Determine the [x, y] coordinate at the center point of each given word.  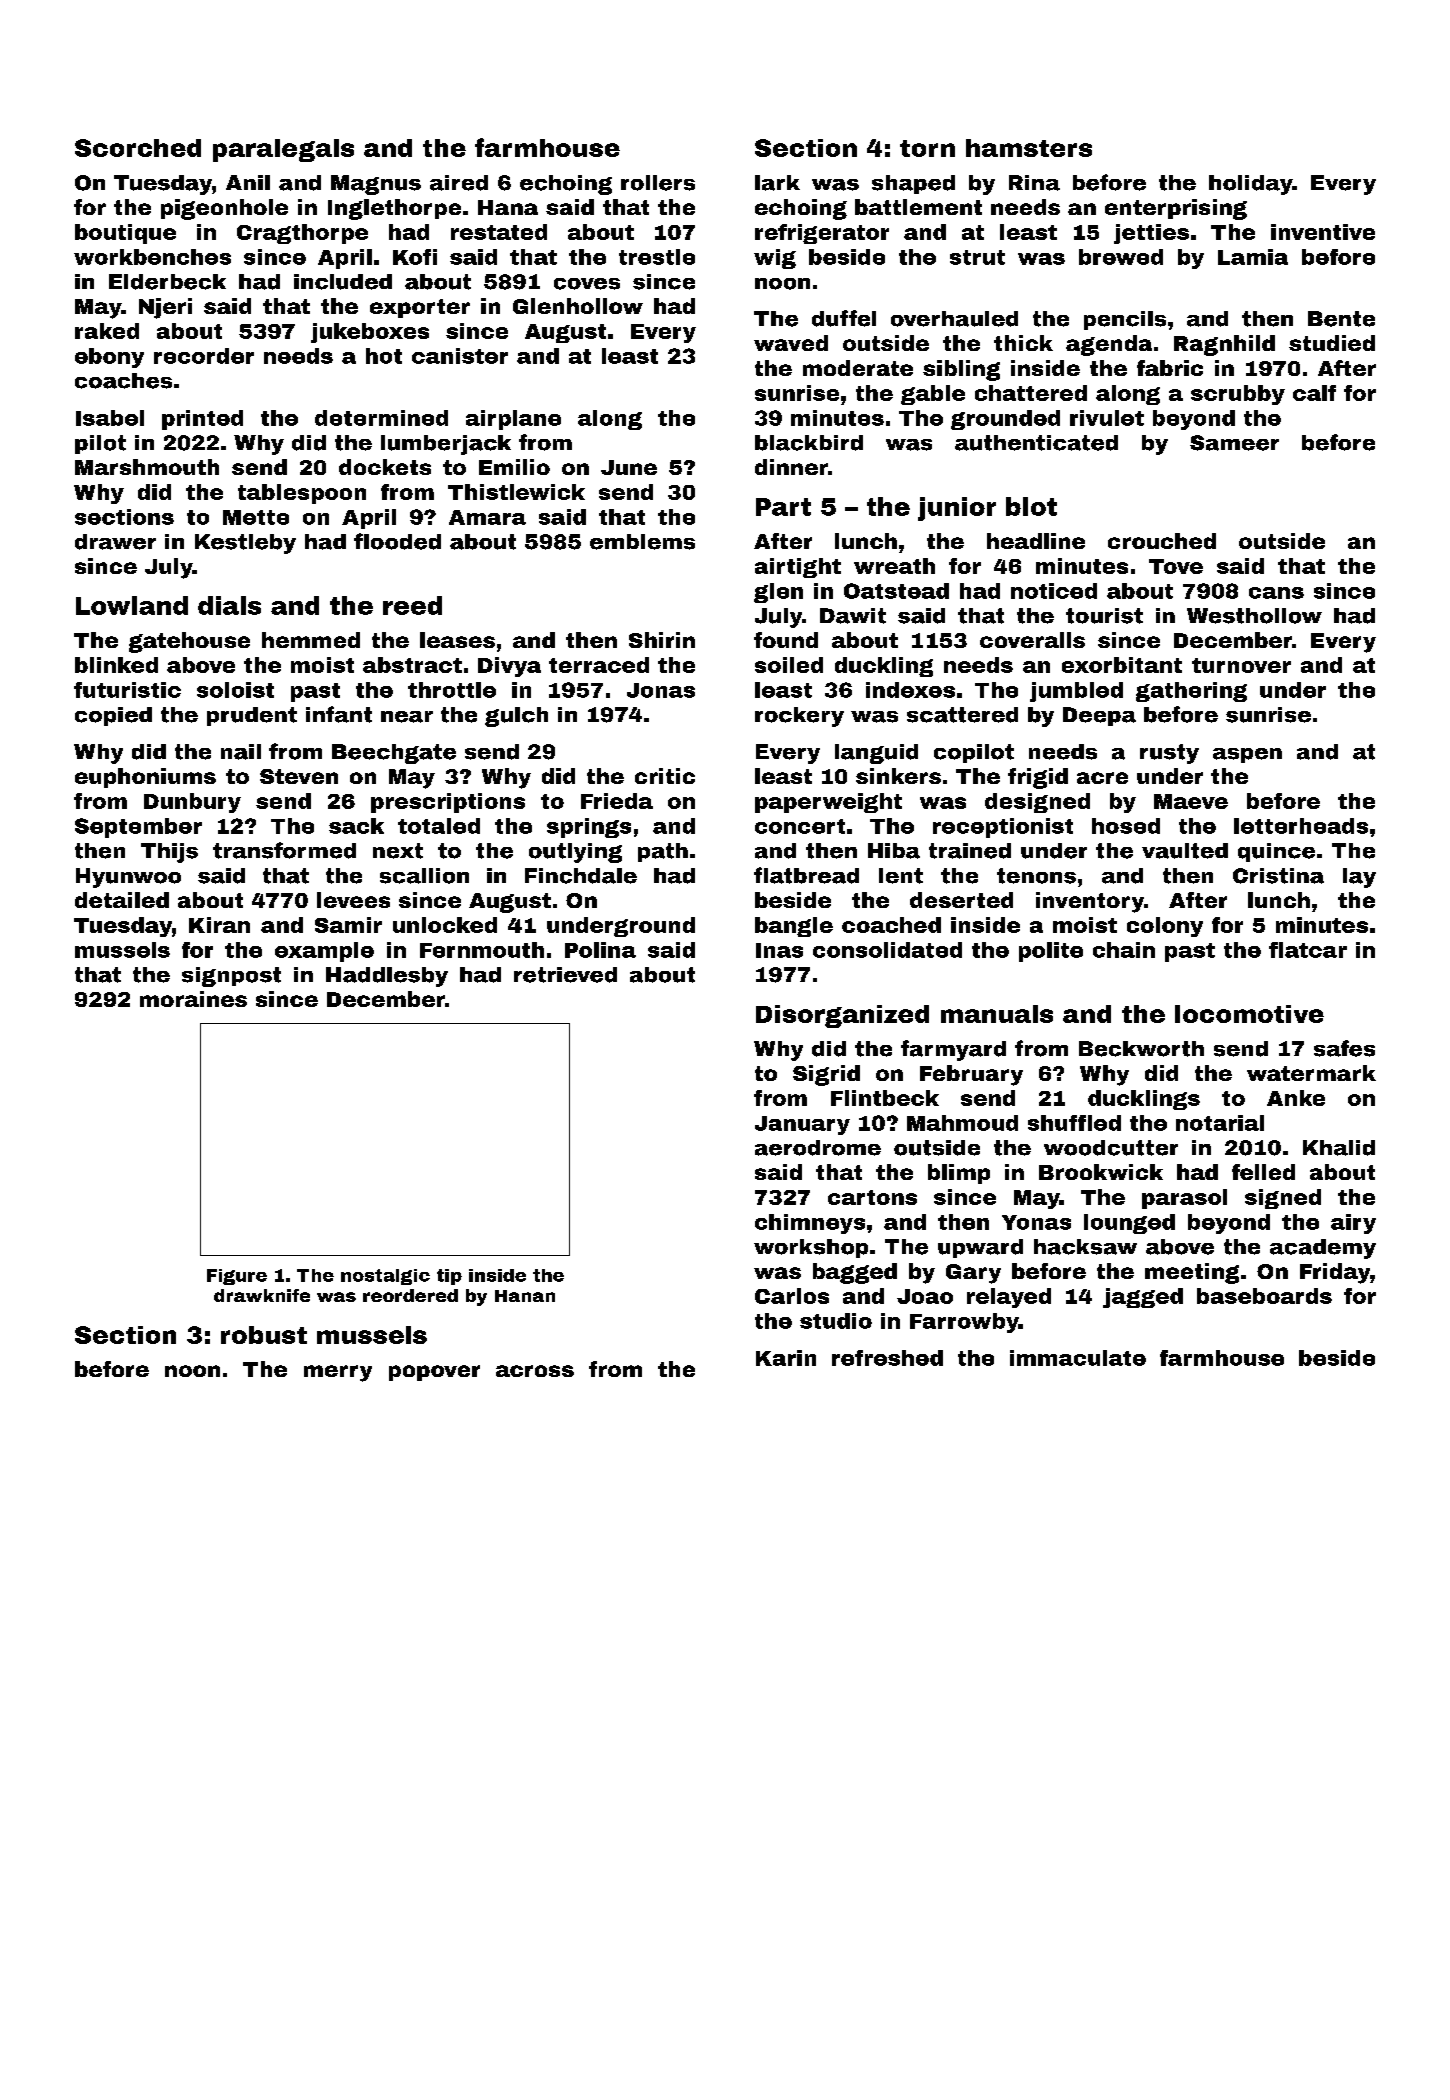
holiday [1250, 185]
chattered [1031, 393]
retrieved [565, 975]
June [629, 467]
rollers [658, 183]
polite [1051, 952]
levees [353, 900]
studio [836, 1321]
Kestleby [245, 544]
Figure [237, 1277]
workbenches [152, 257]
